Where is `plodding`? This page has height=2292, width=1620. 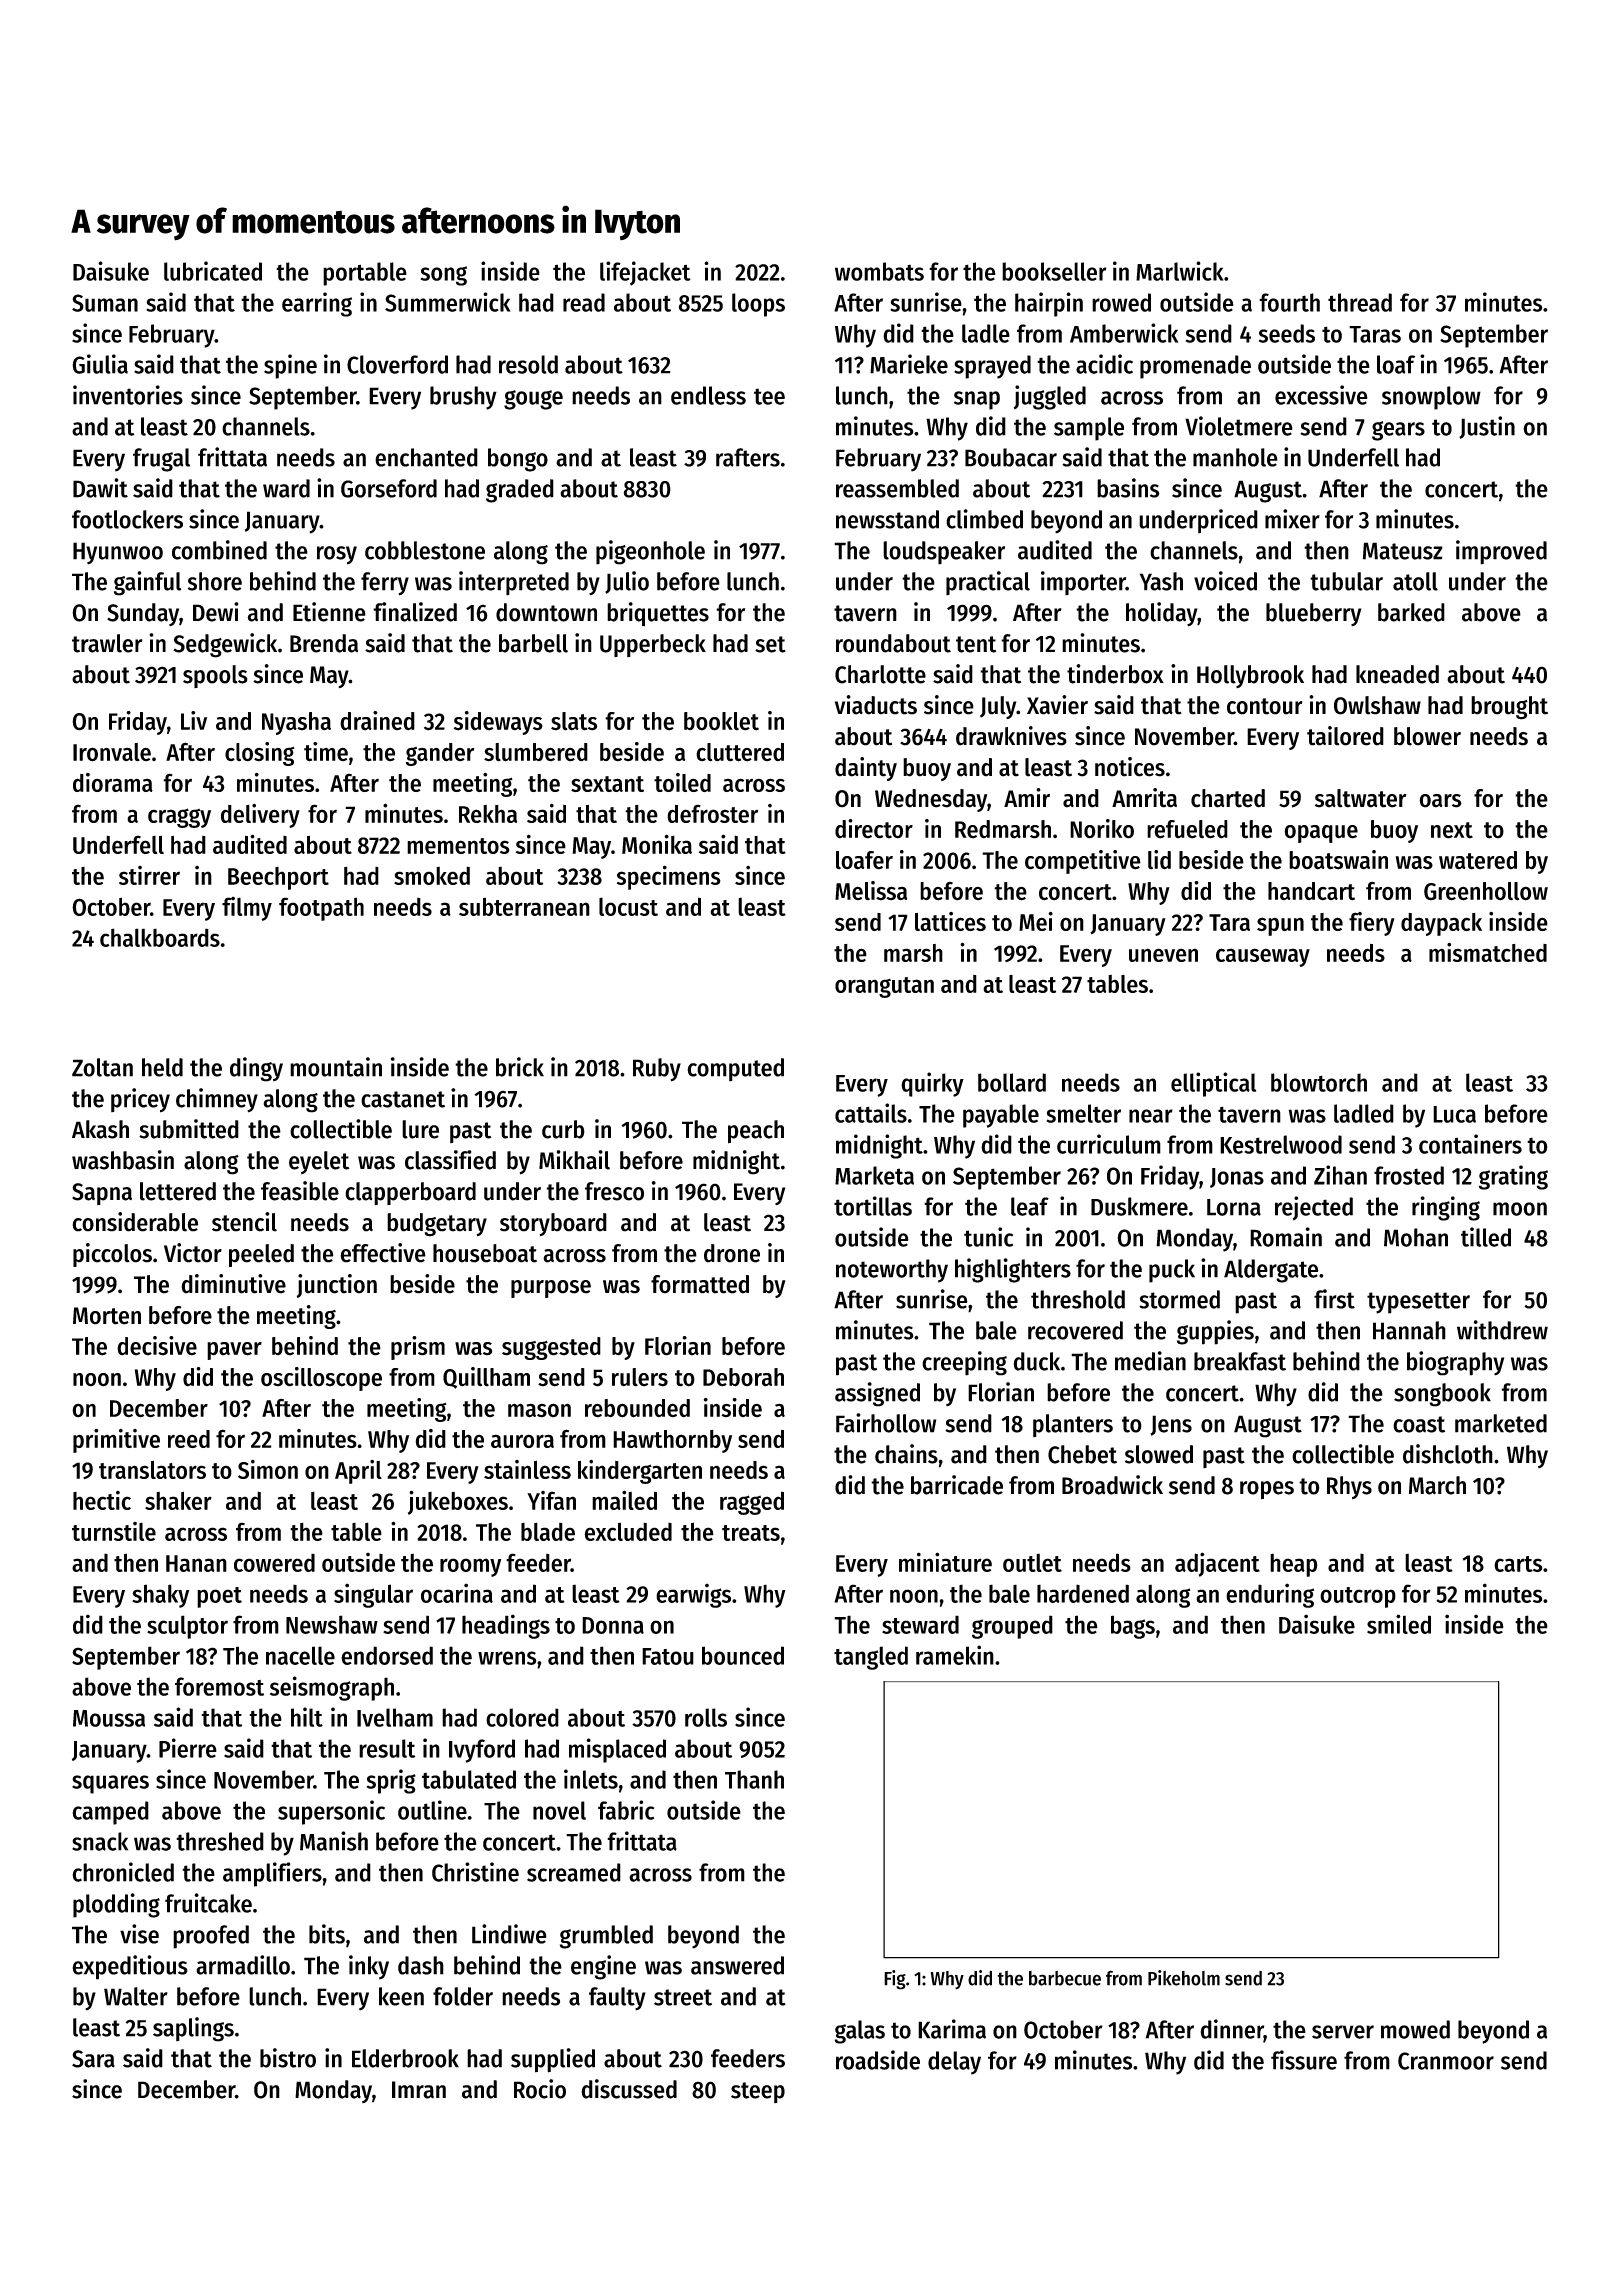
plodding is located at coordinates (116, 1905).
